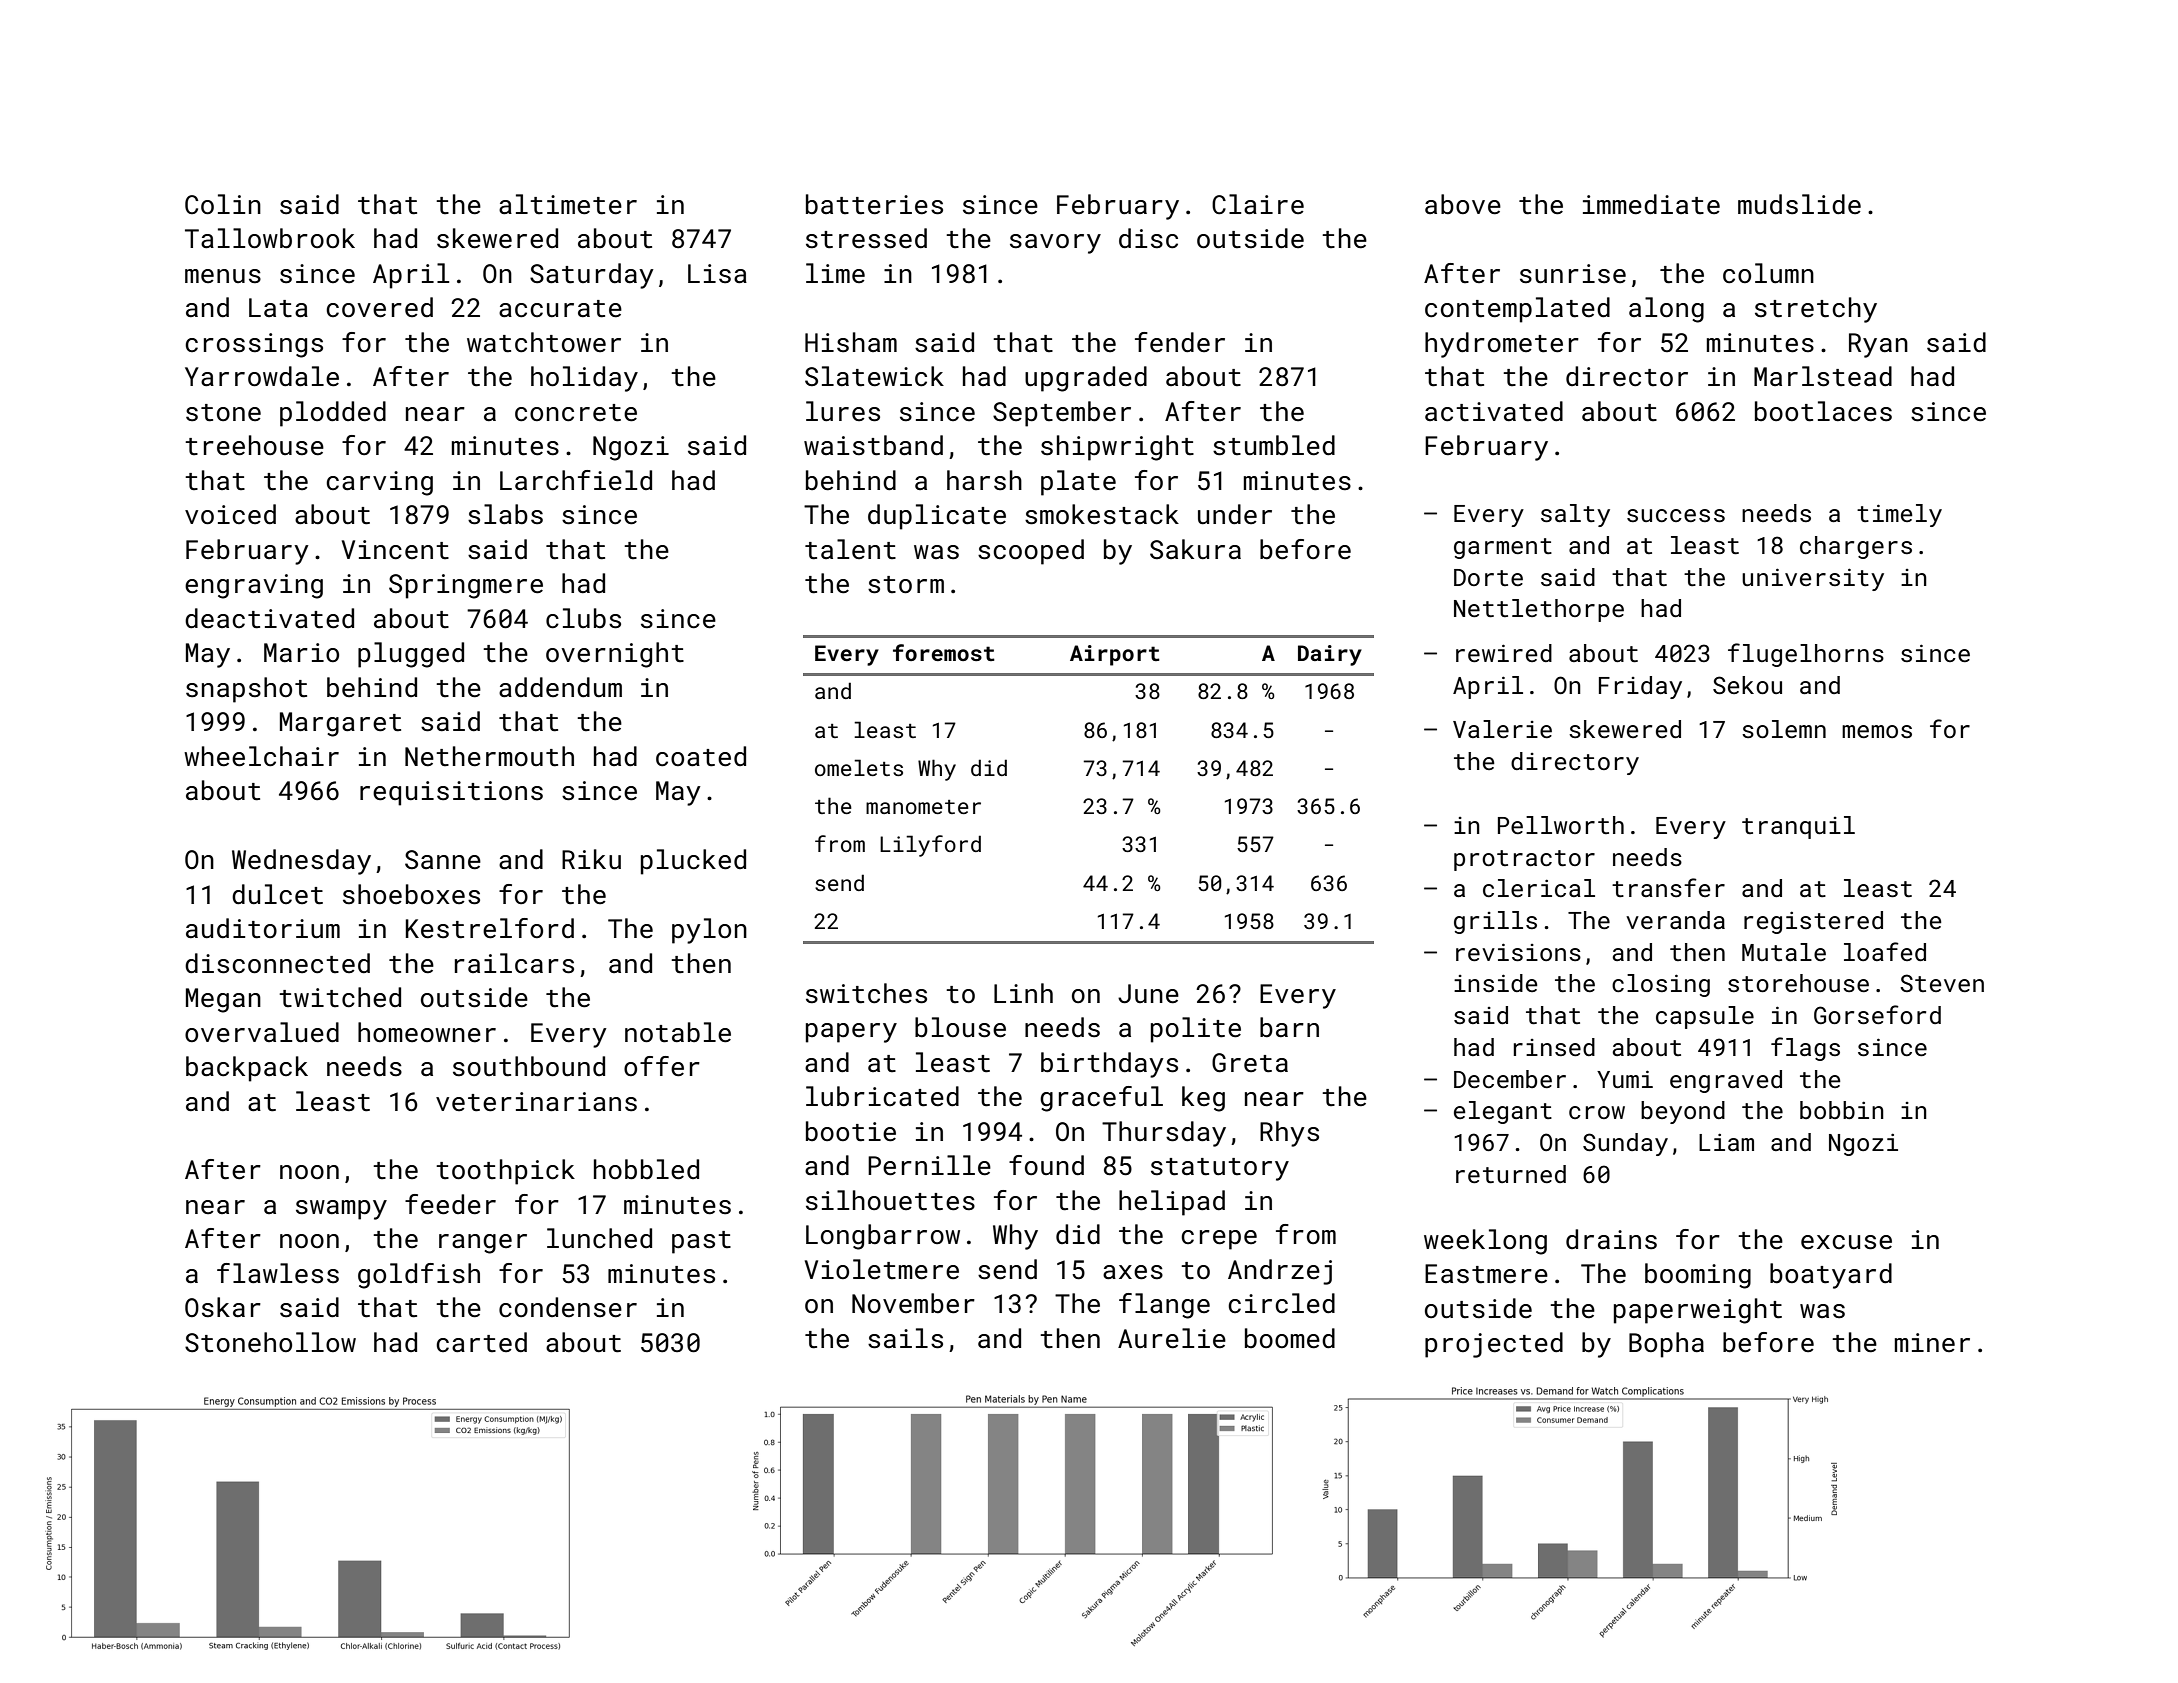 The height and width of the page is (1683, 2178). I want to click on sails, so click(905, 1338).
